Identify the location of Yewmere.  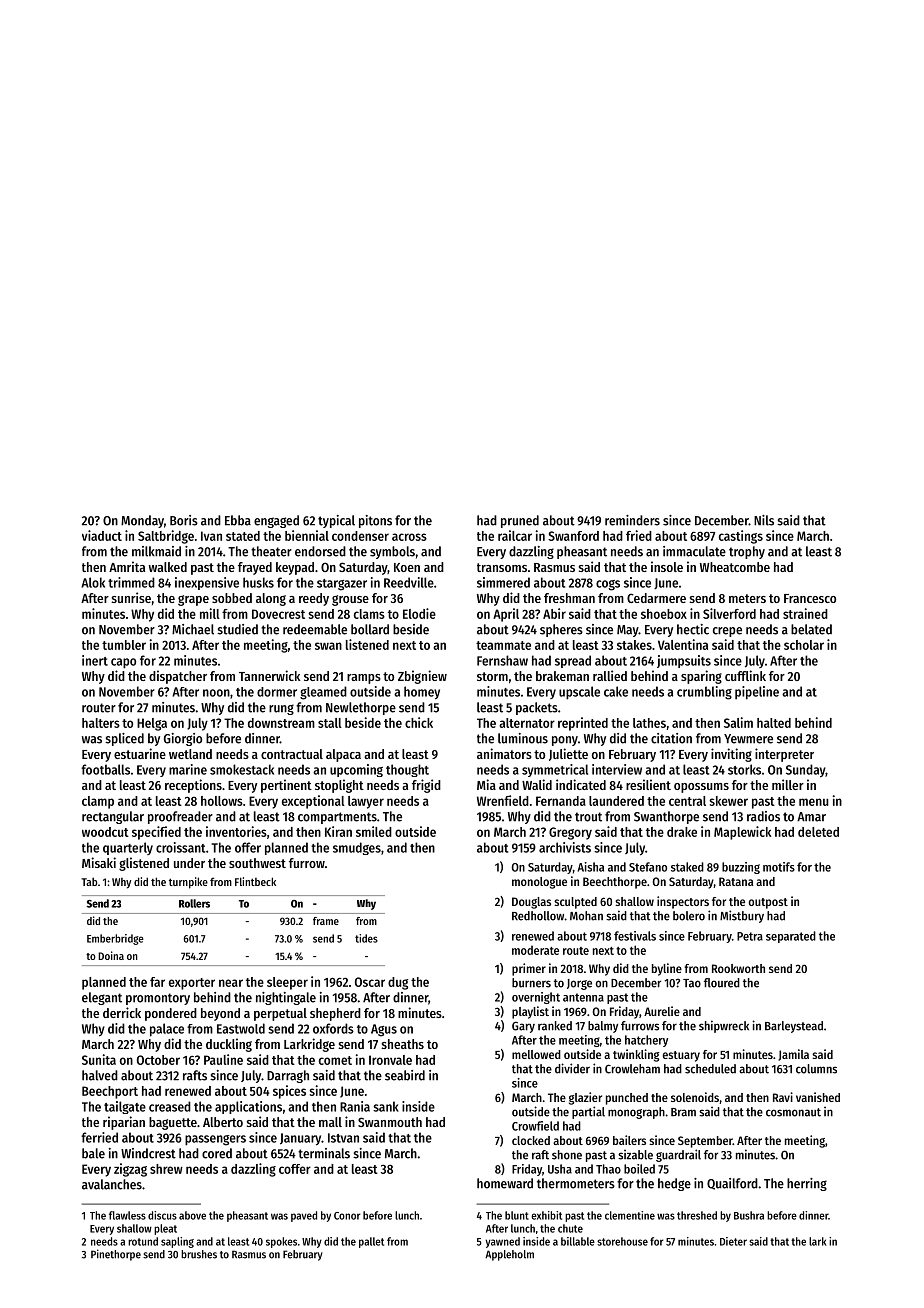
(748, 739).
